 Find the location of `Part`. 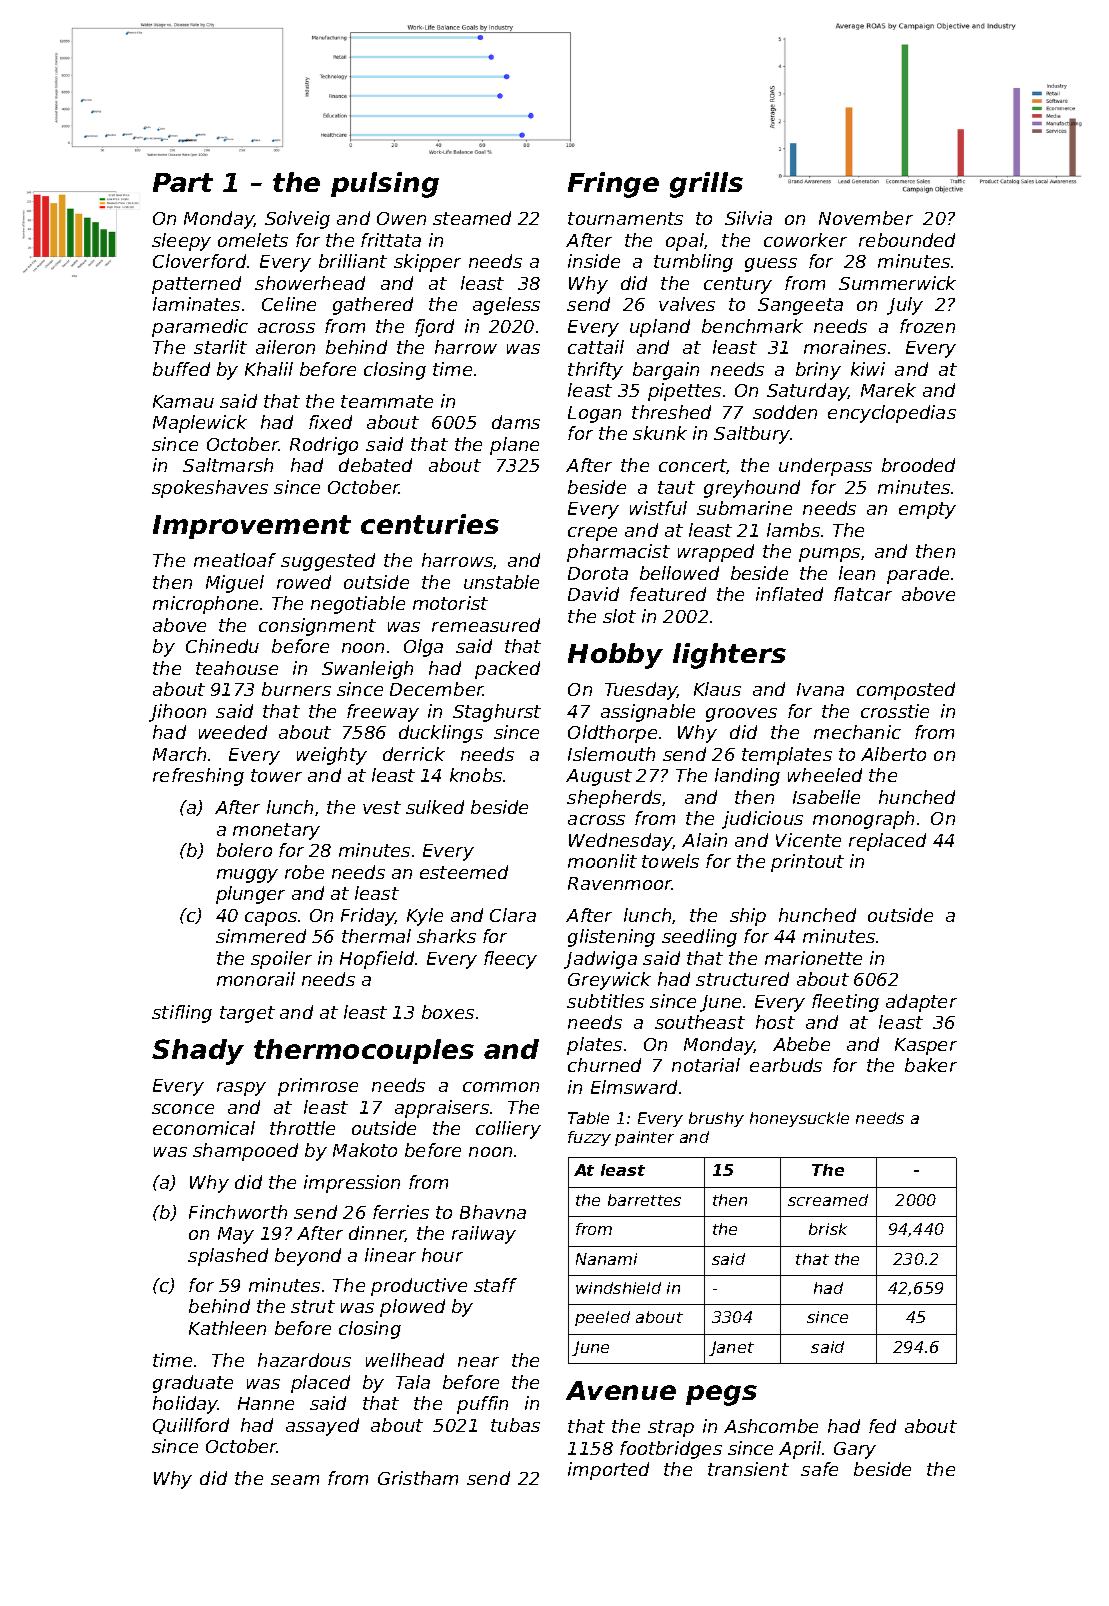

Part is located at coordinates (183, 182).
